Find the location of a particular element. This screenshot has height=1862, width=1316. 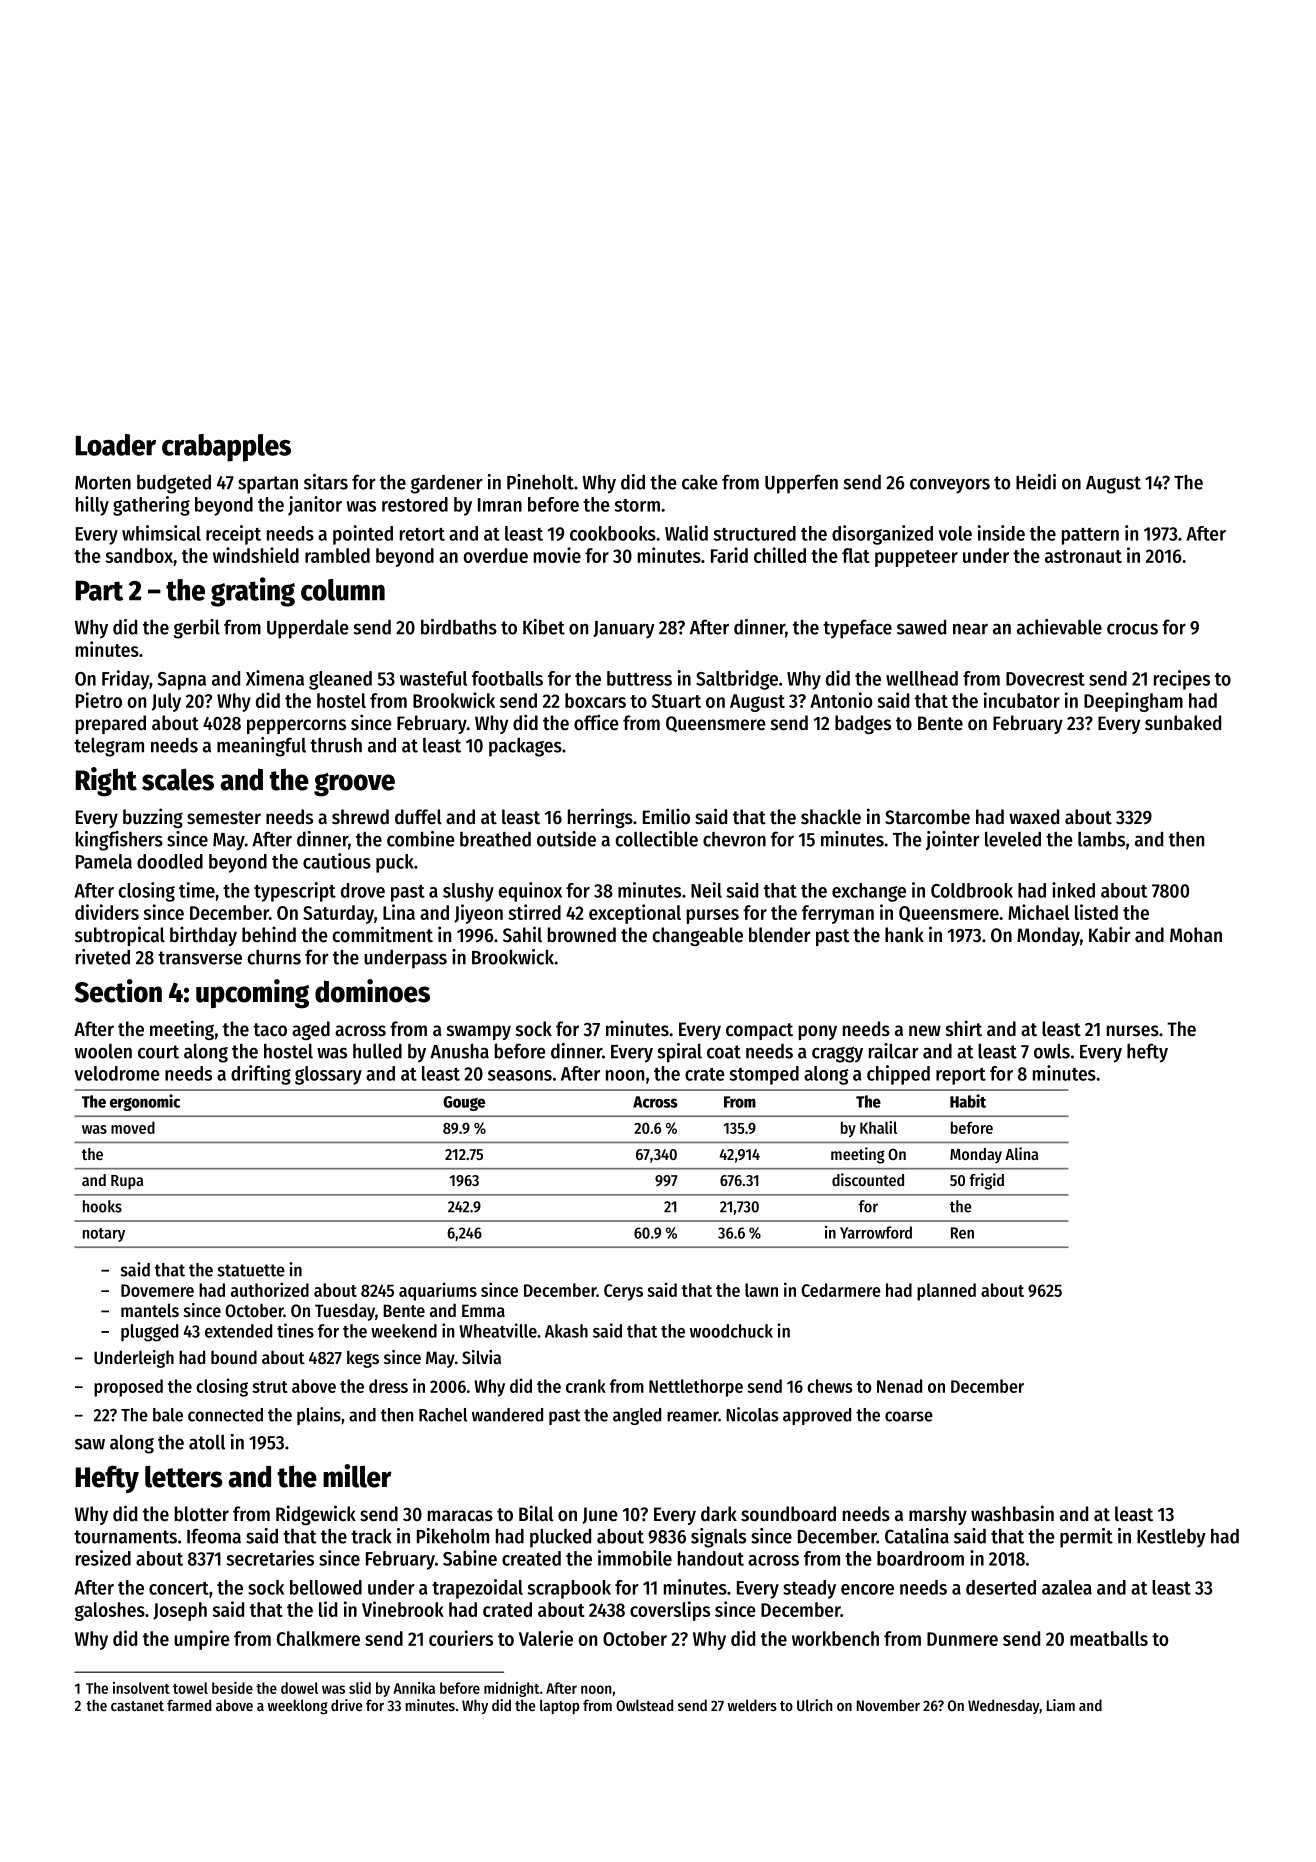

Habit is located at coordinates (968, 1101).
